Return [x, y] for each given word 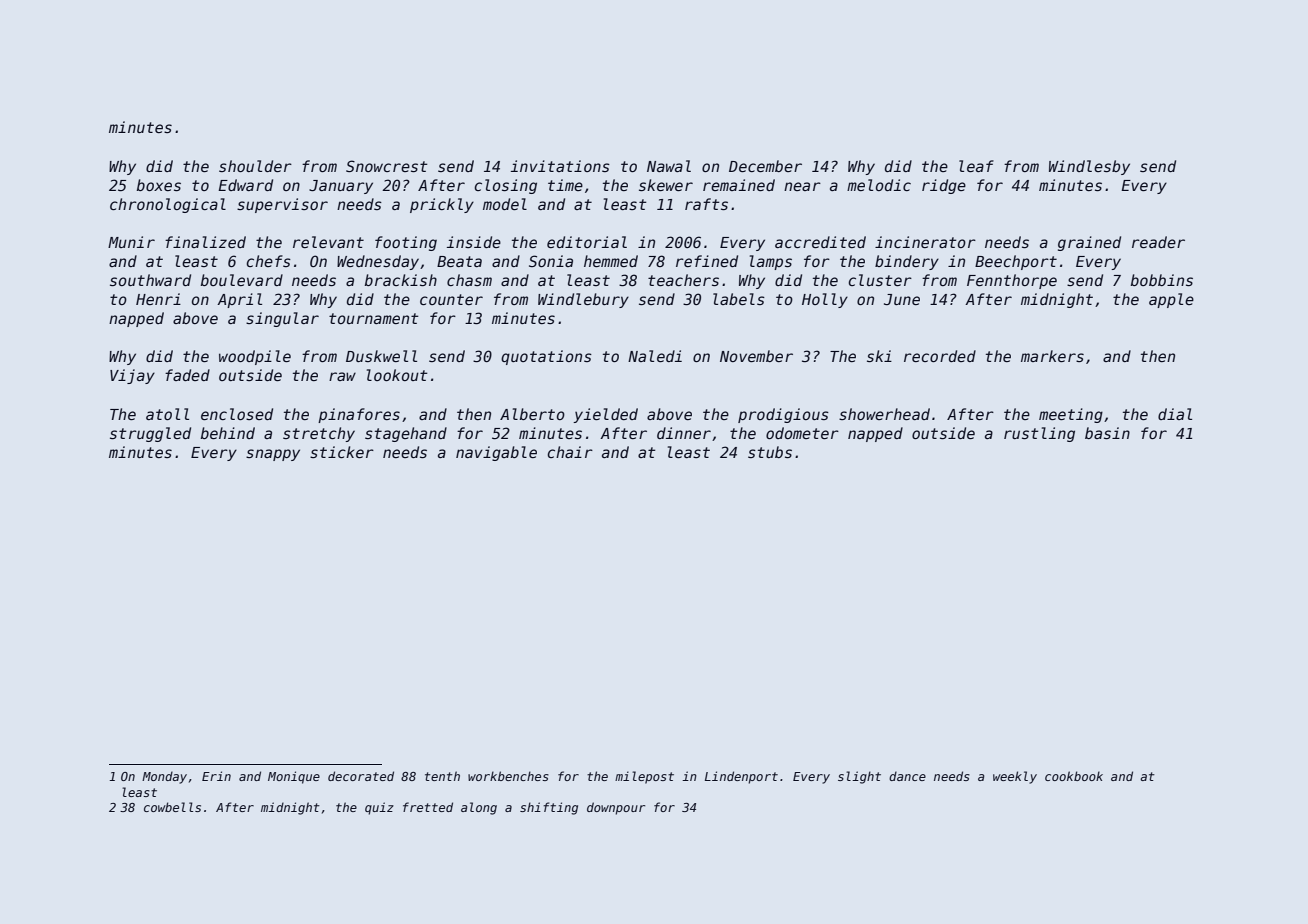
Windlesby [1089, 167]
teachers [683, 280]
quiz [379, 808]
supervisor [282, 205]
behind [228, 433]
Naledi [655, 356]
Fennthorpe [1012, 281]
